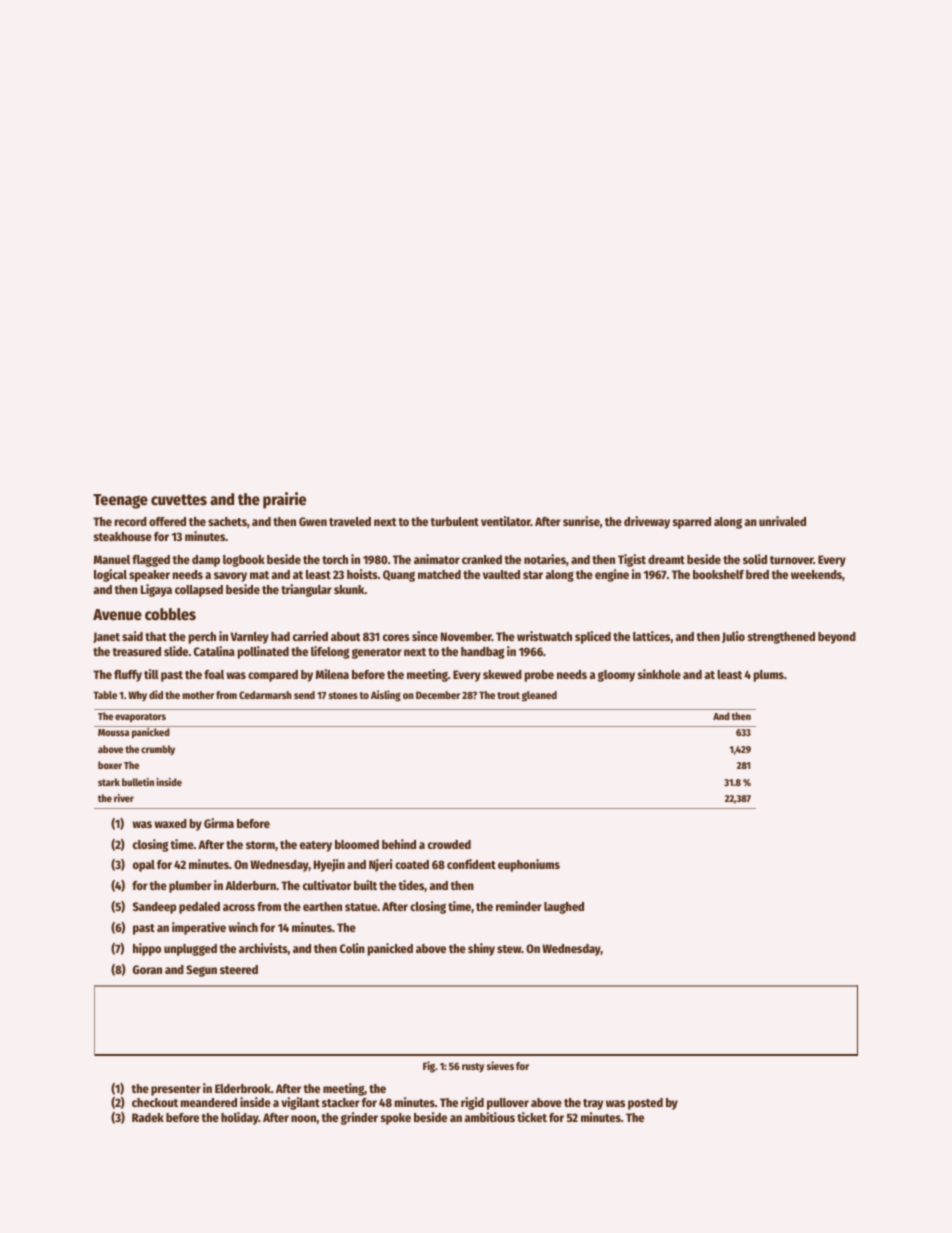 This screenshot has width=952, height=1233. Describe the element at coordinates (529, 865) in the screenshot. I see `euphoniums` at that location.
